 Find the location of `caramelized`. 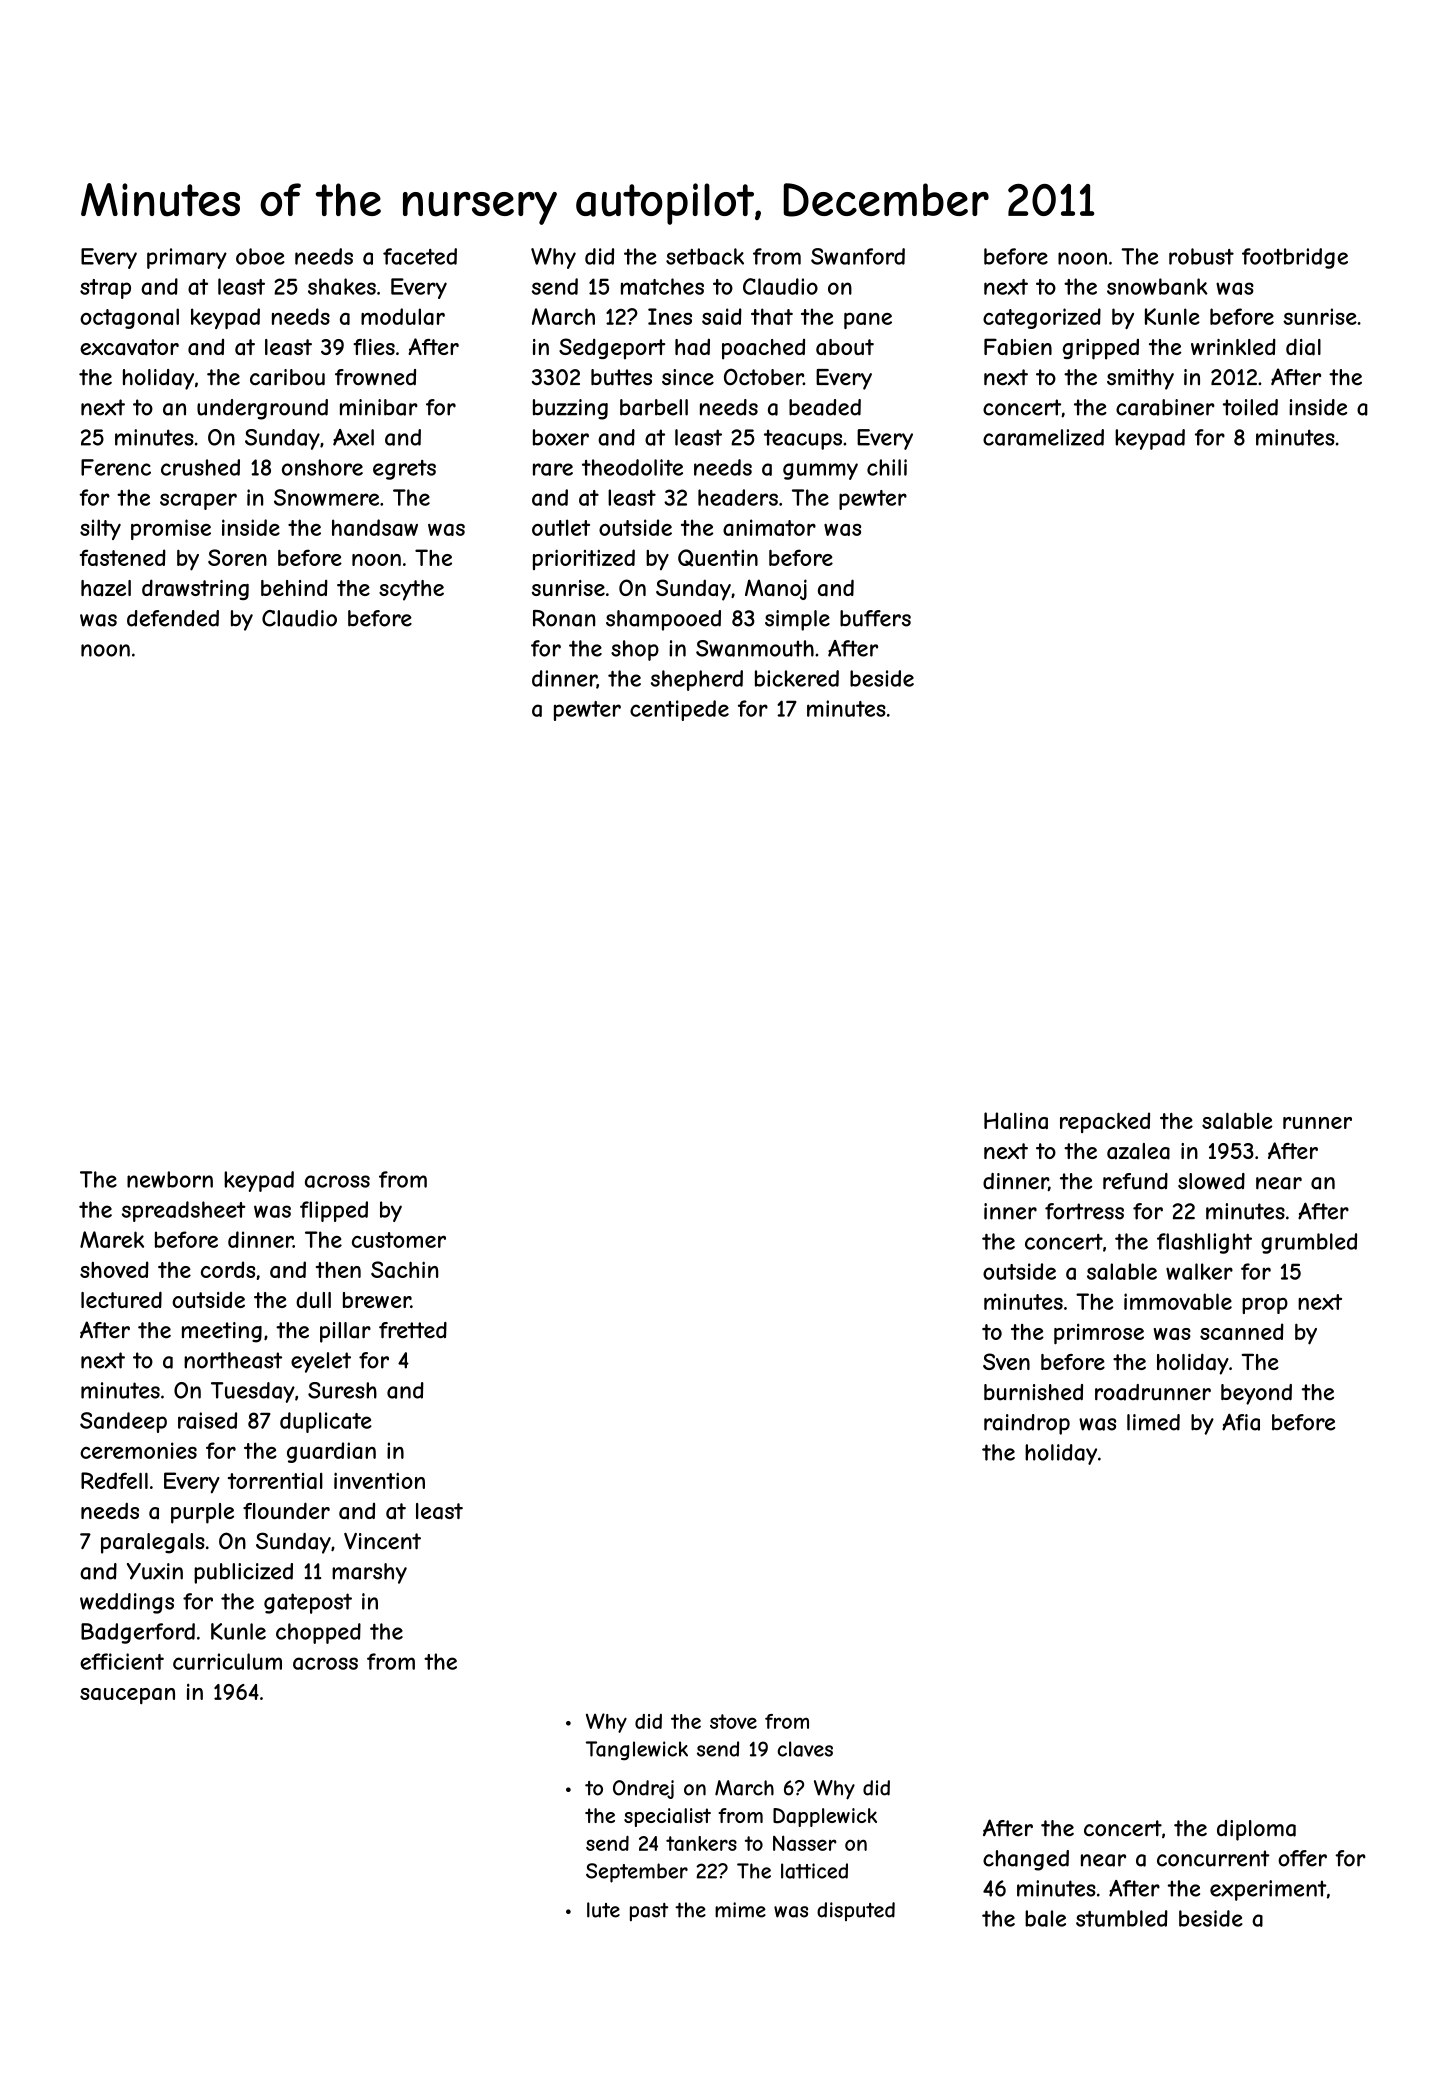

caramelized is located at coordinates (1043, 437).
